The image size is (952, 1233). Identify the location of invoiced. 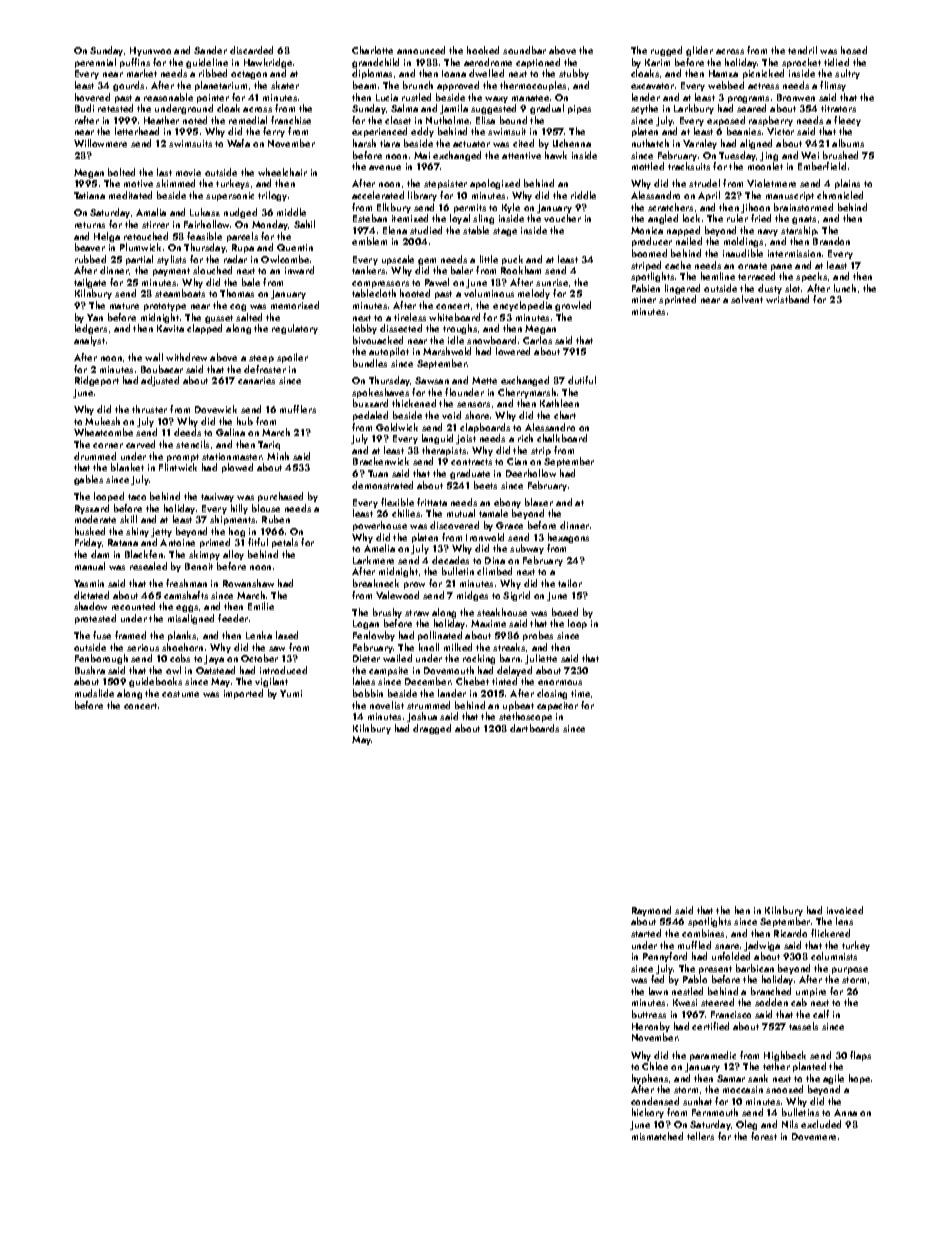
(845, 910).
